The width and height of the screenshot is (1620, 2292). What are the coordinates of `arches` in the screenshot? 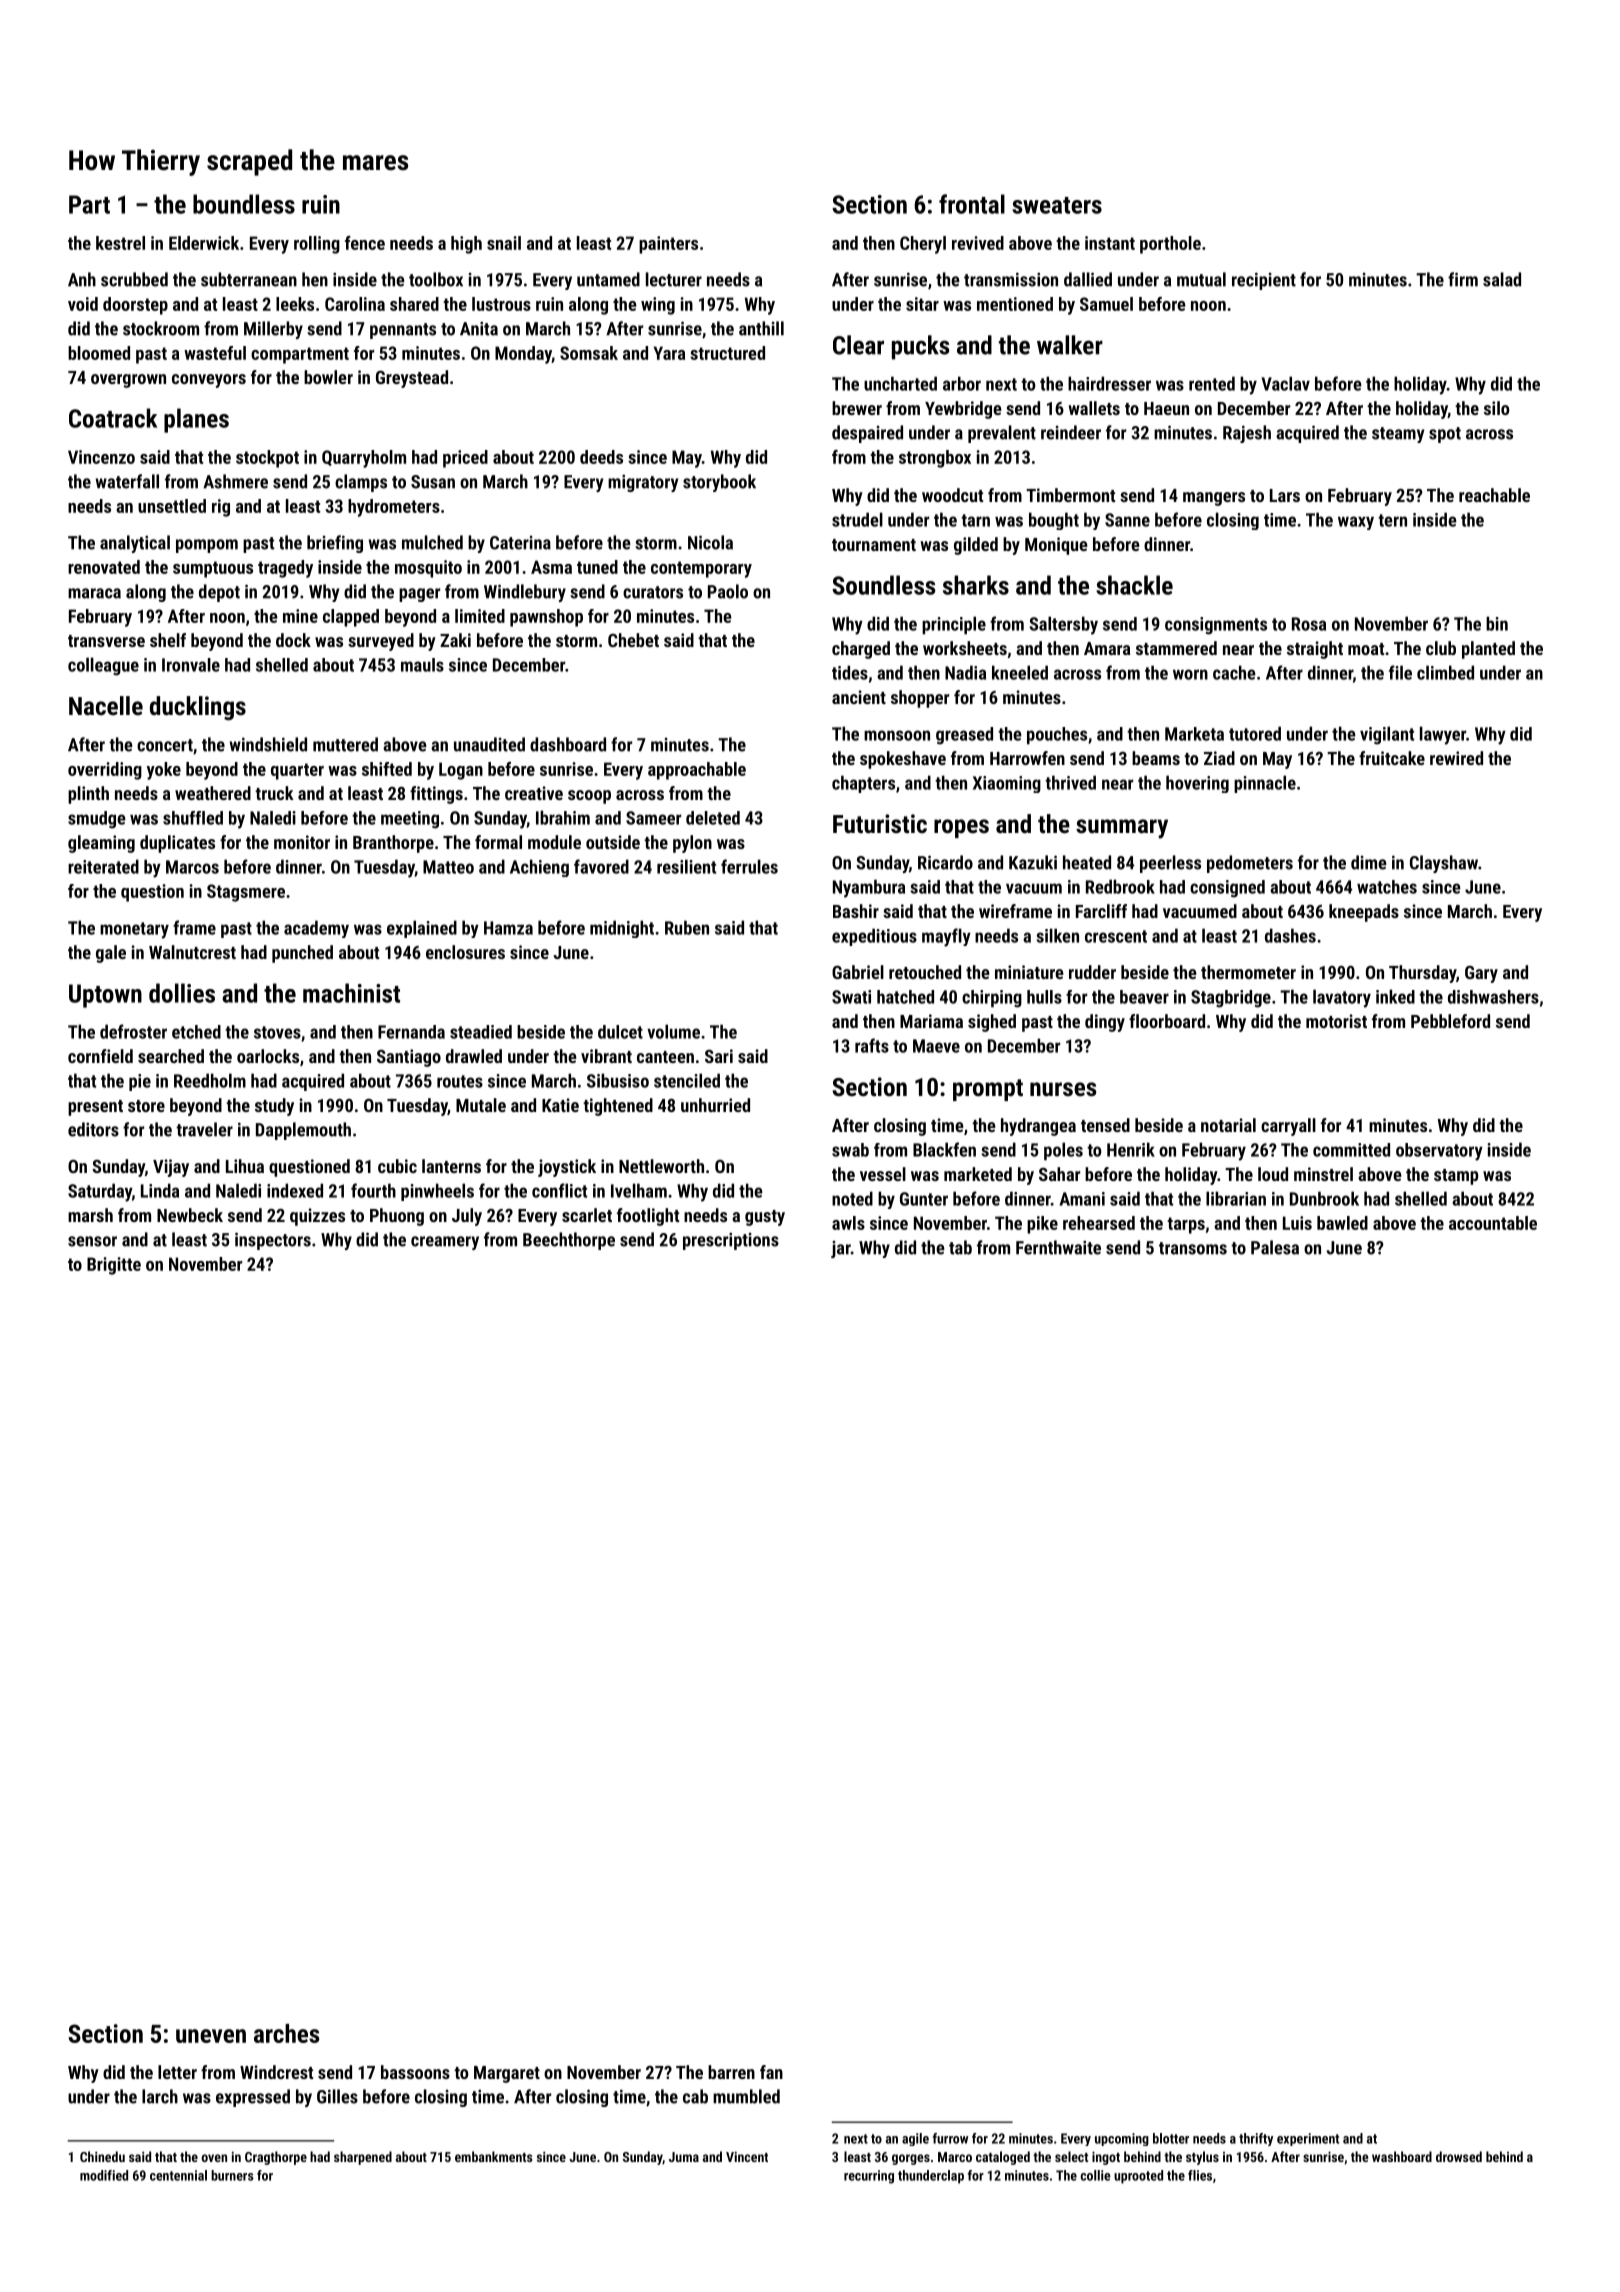 It's located at (286, 2033).
